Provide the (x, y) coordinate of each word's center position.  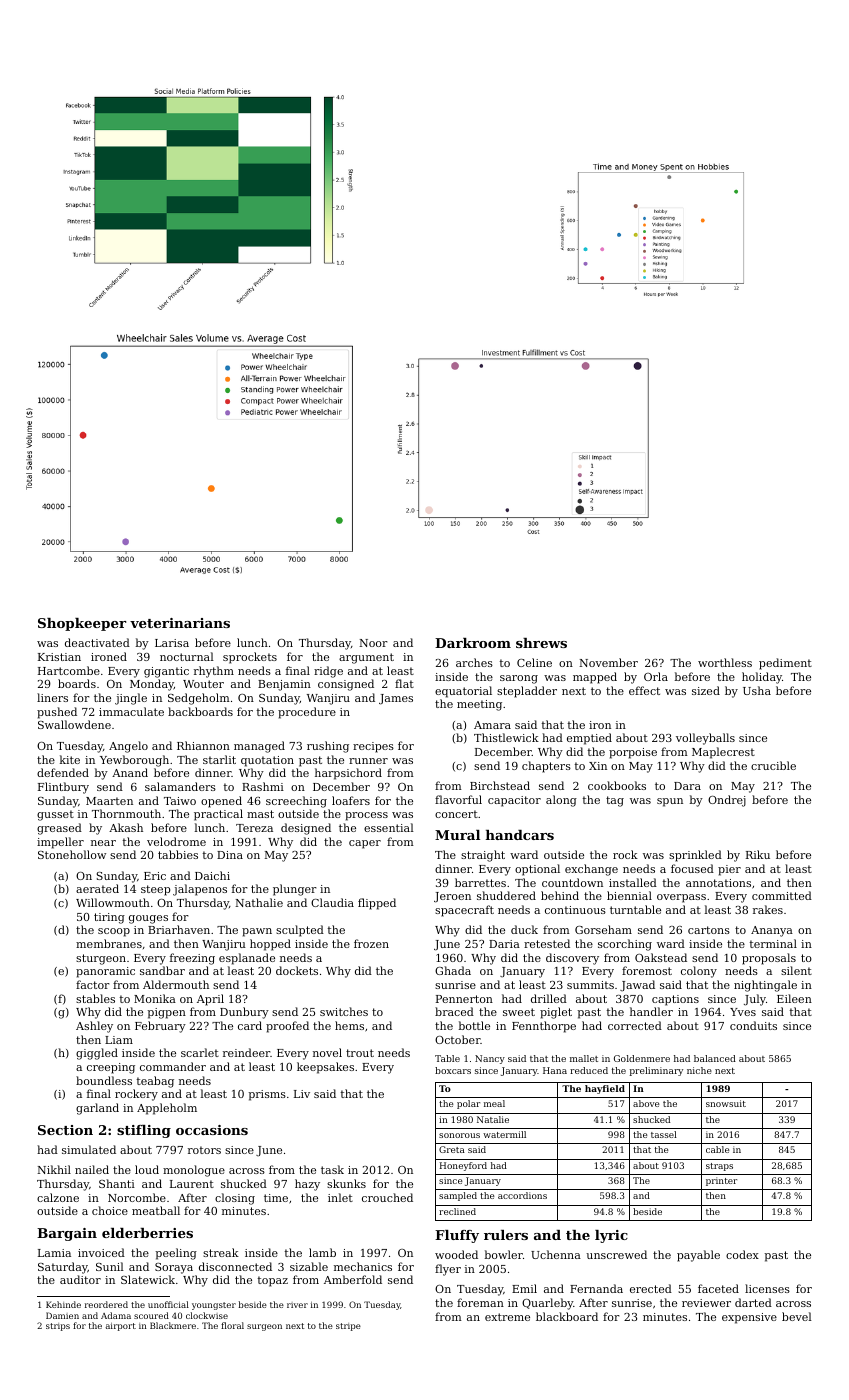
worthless (725, 662)
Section (65, 1130)
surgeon (264, 1327)
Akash (126, 827)
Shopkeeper (82, 624)
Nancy (490, 1059)
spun (670, 802)
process (366, 816)
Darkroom (473, 643)
